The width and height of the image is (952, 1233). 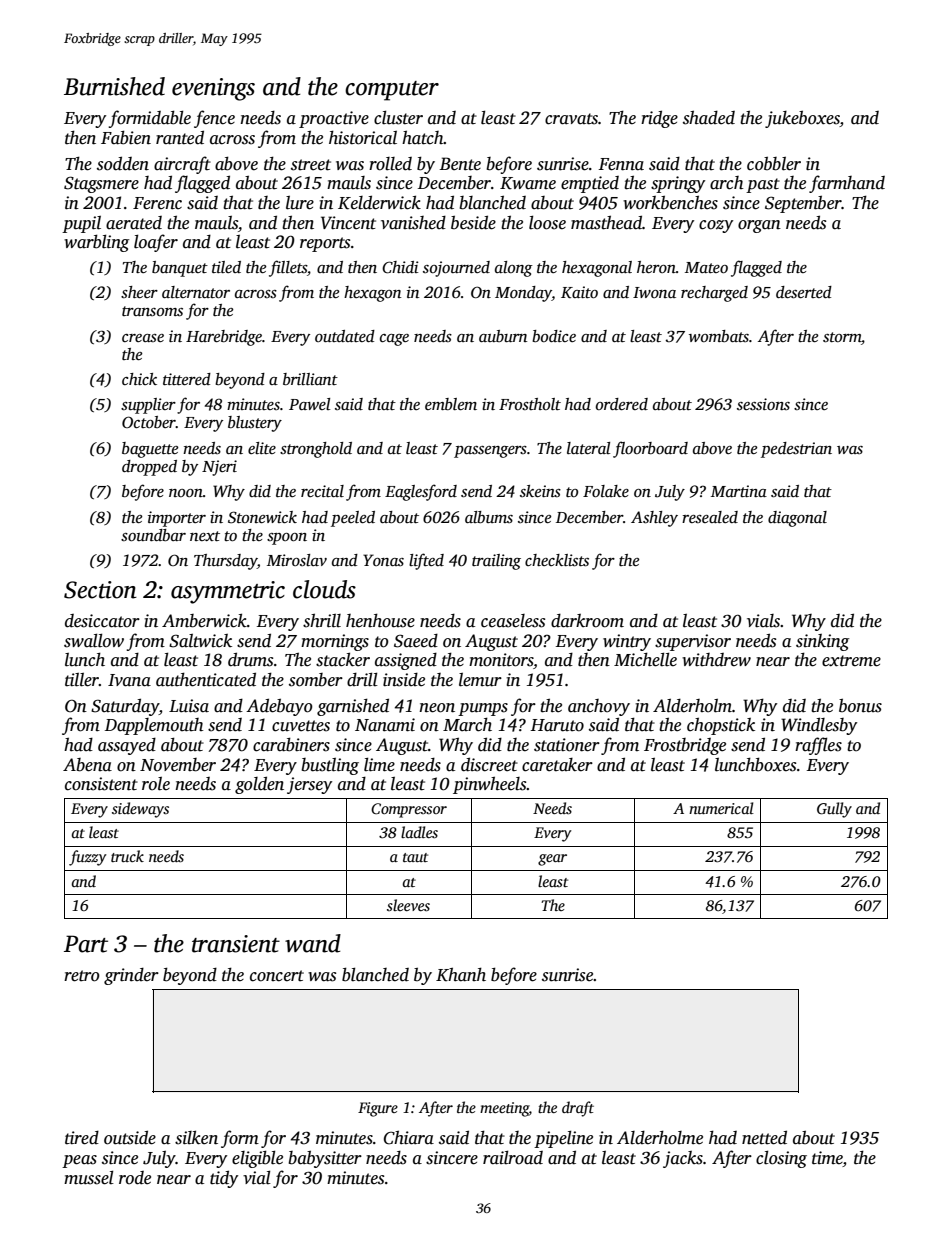 What do you see at coordinates (822, 642) in the image?
I see `sinking` at bounding box center [822, 642].
